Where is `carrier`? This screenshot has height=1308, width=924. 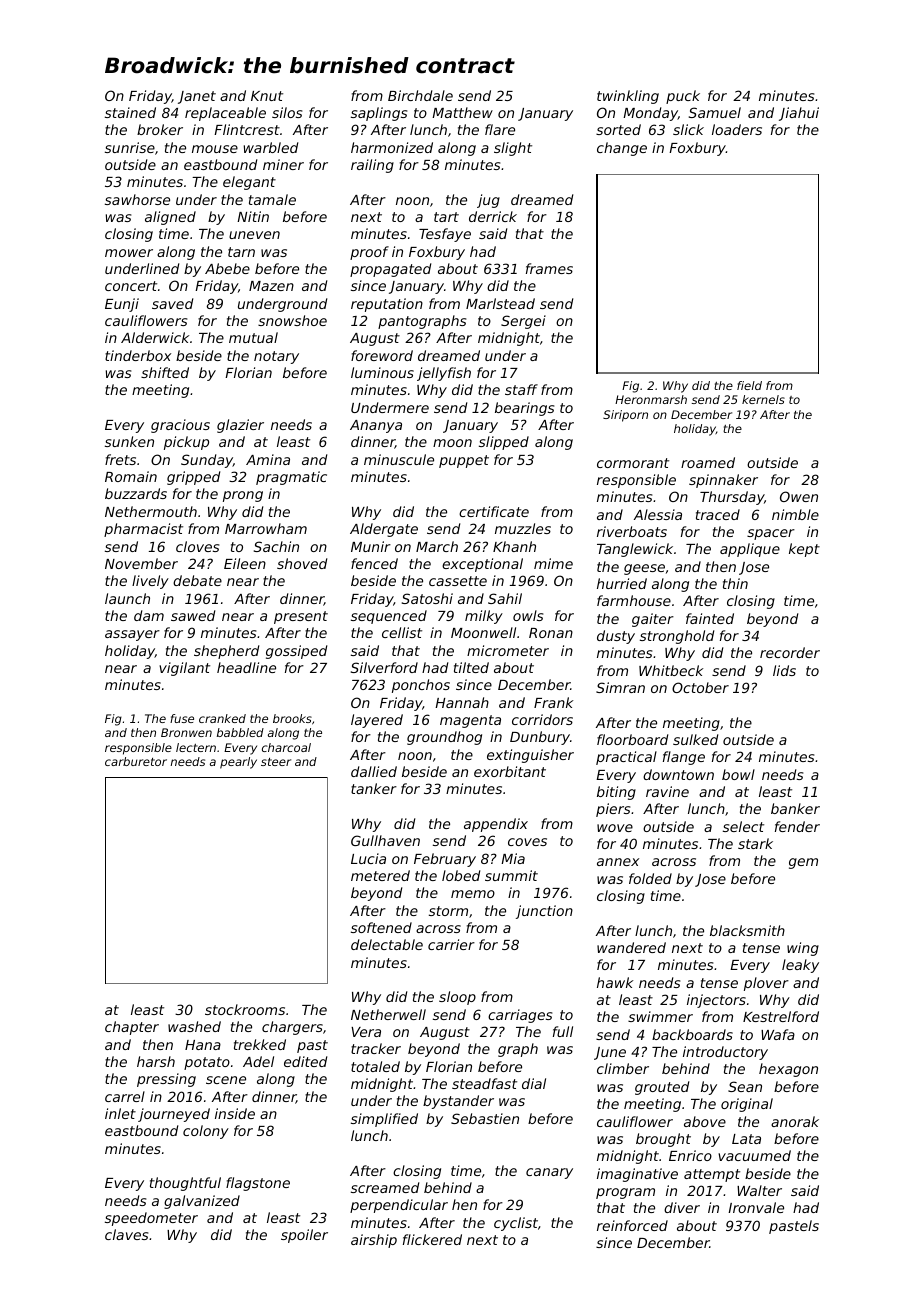
carrier is located at coordinates (451, 944).
